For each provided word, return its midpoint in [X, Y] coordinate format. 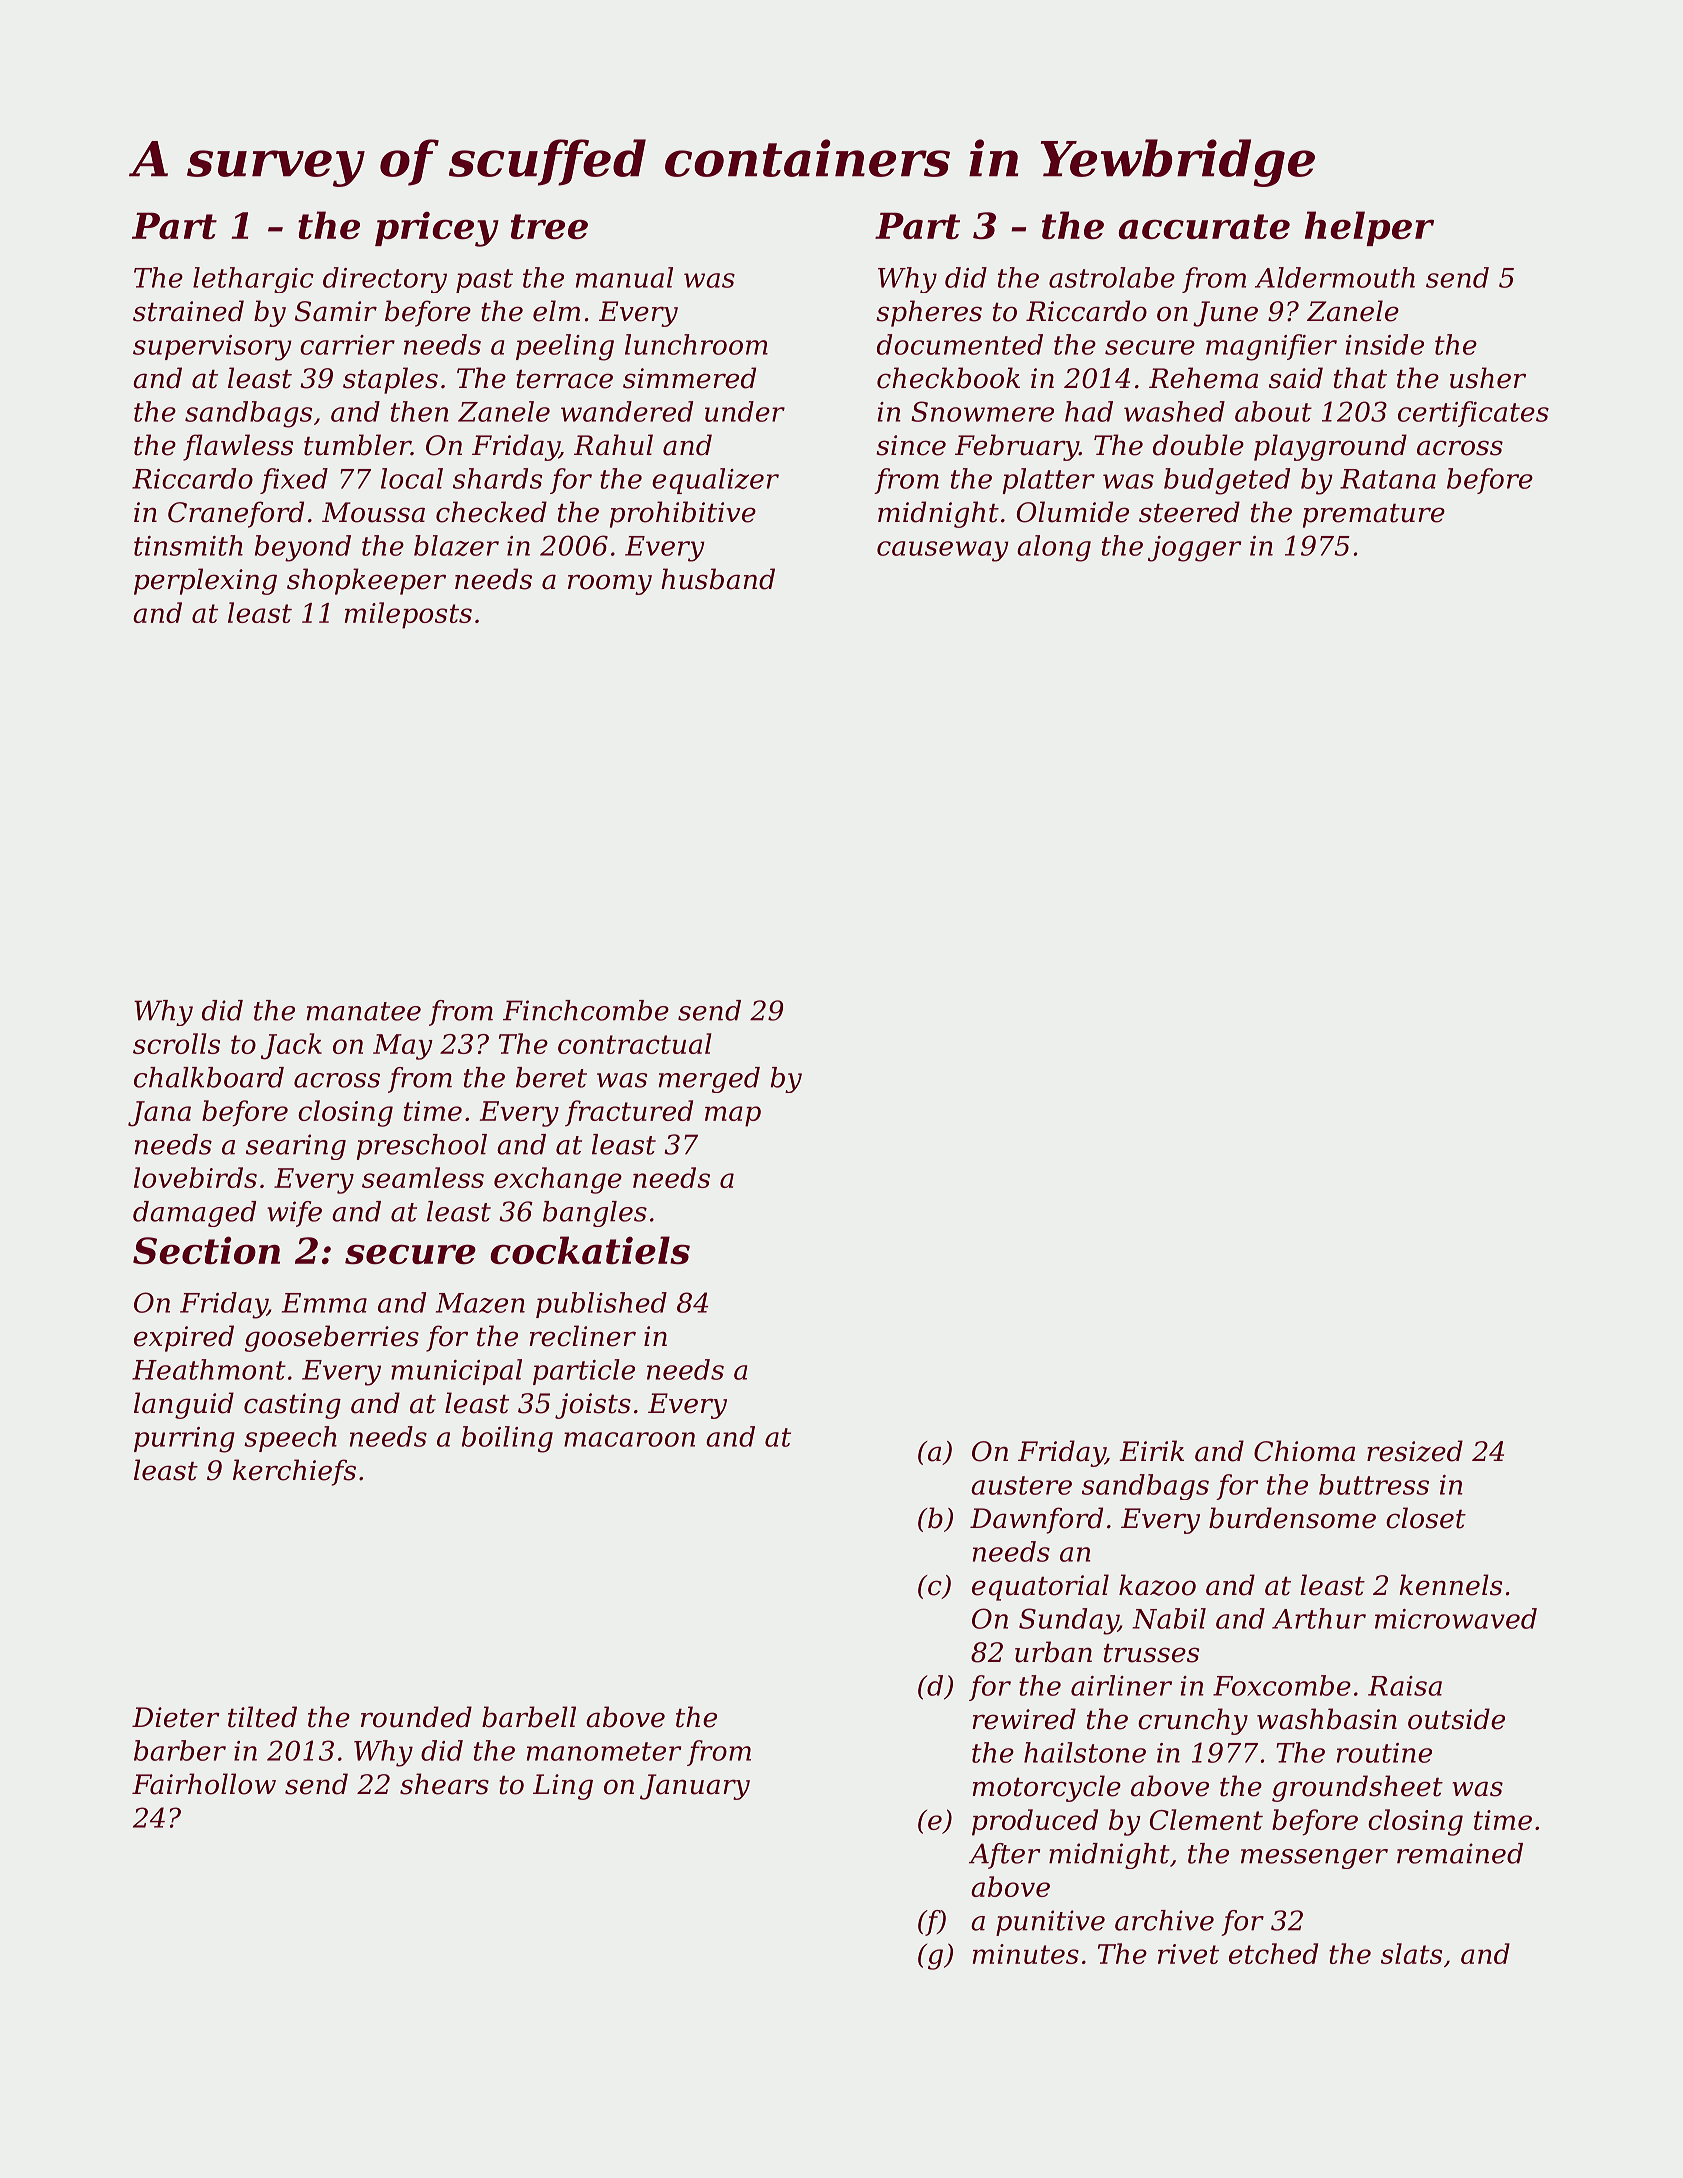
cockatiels [590, 1250]
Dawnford [1036, 1520]
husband [718, 579]
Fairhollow [204, 1784]
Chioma [1304, 1451]
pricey [437, 229]
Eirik [1151, 1450]
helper [1369, 228]
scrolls [176, 1043]
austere [1021, 1485]
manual [624, 277]
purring [184, 1440]
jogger [1194, 549]
